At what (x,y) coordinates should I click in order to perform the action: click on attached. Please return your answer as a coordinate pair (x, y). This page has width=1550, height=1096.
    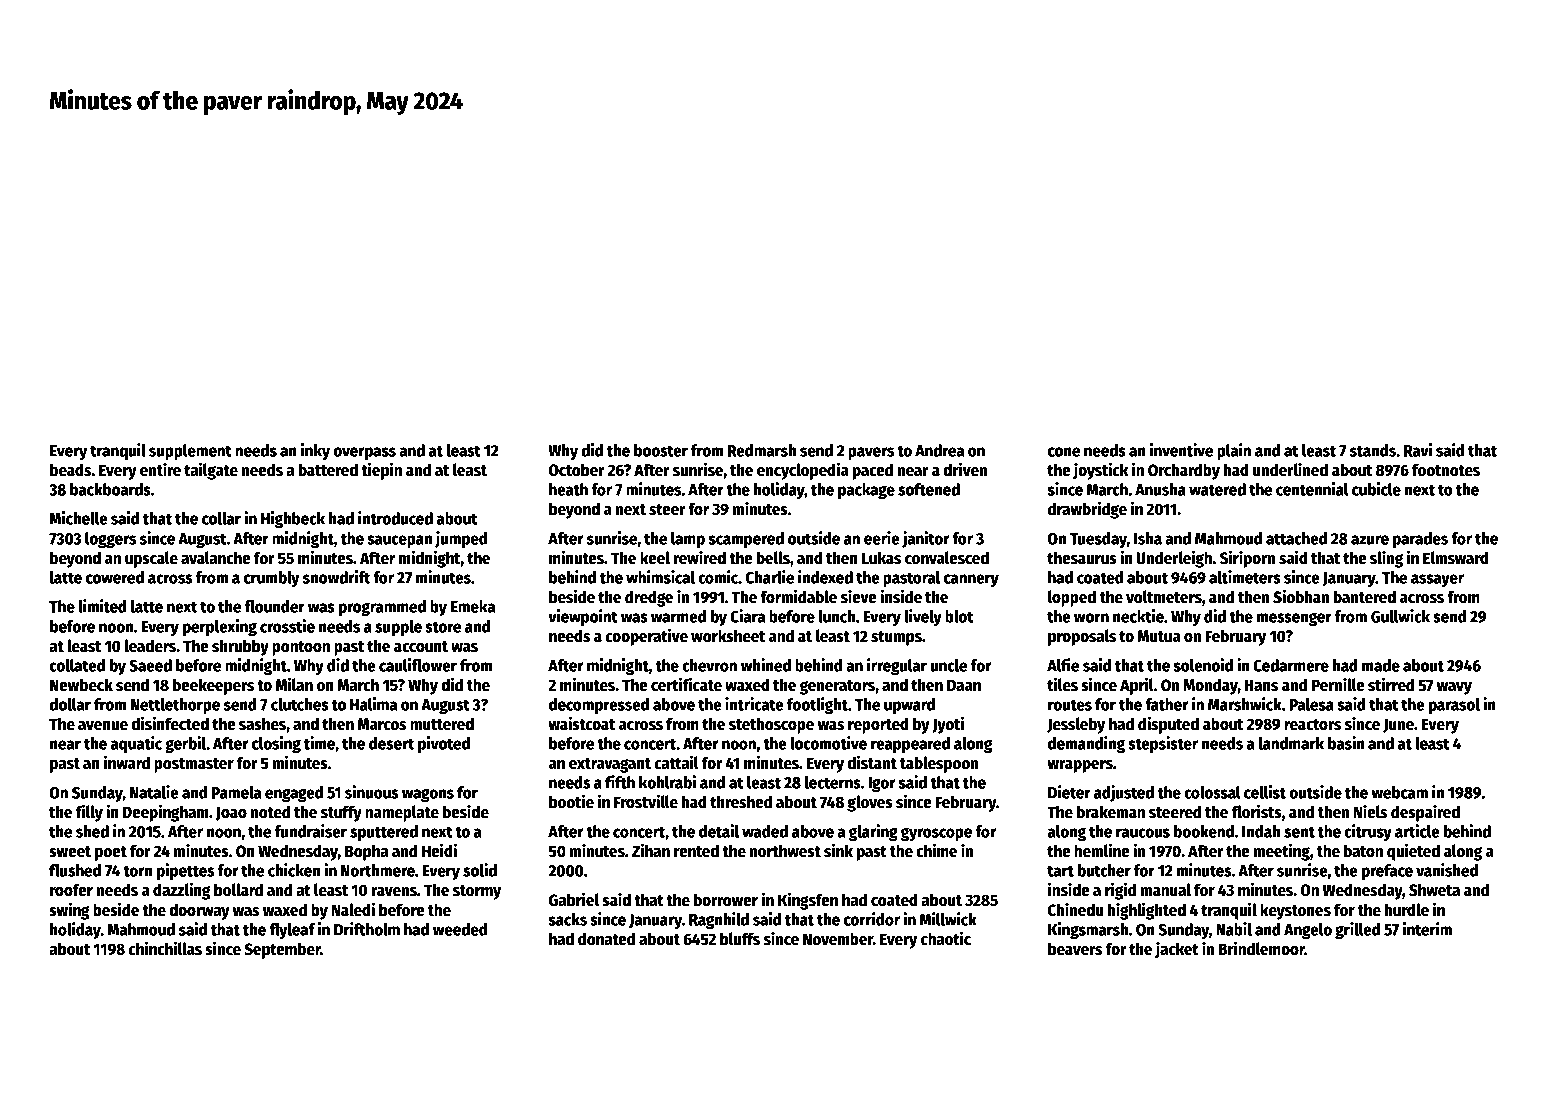
    Looking at the image, I should click on (1296, 538).
